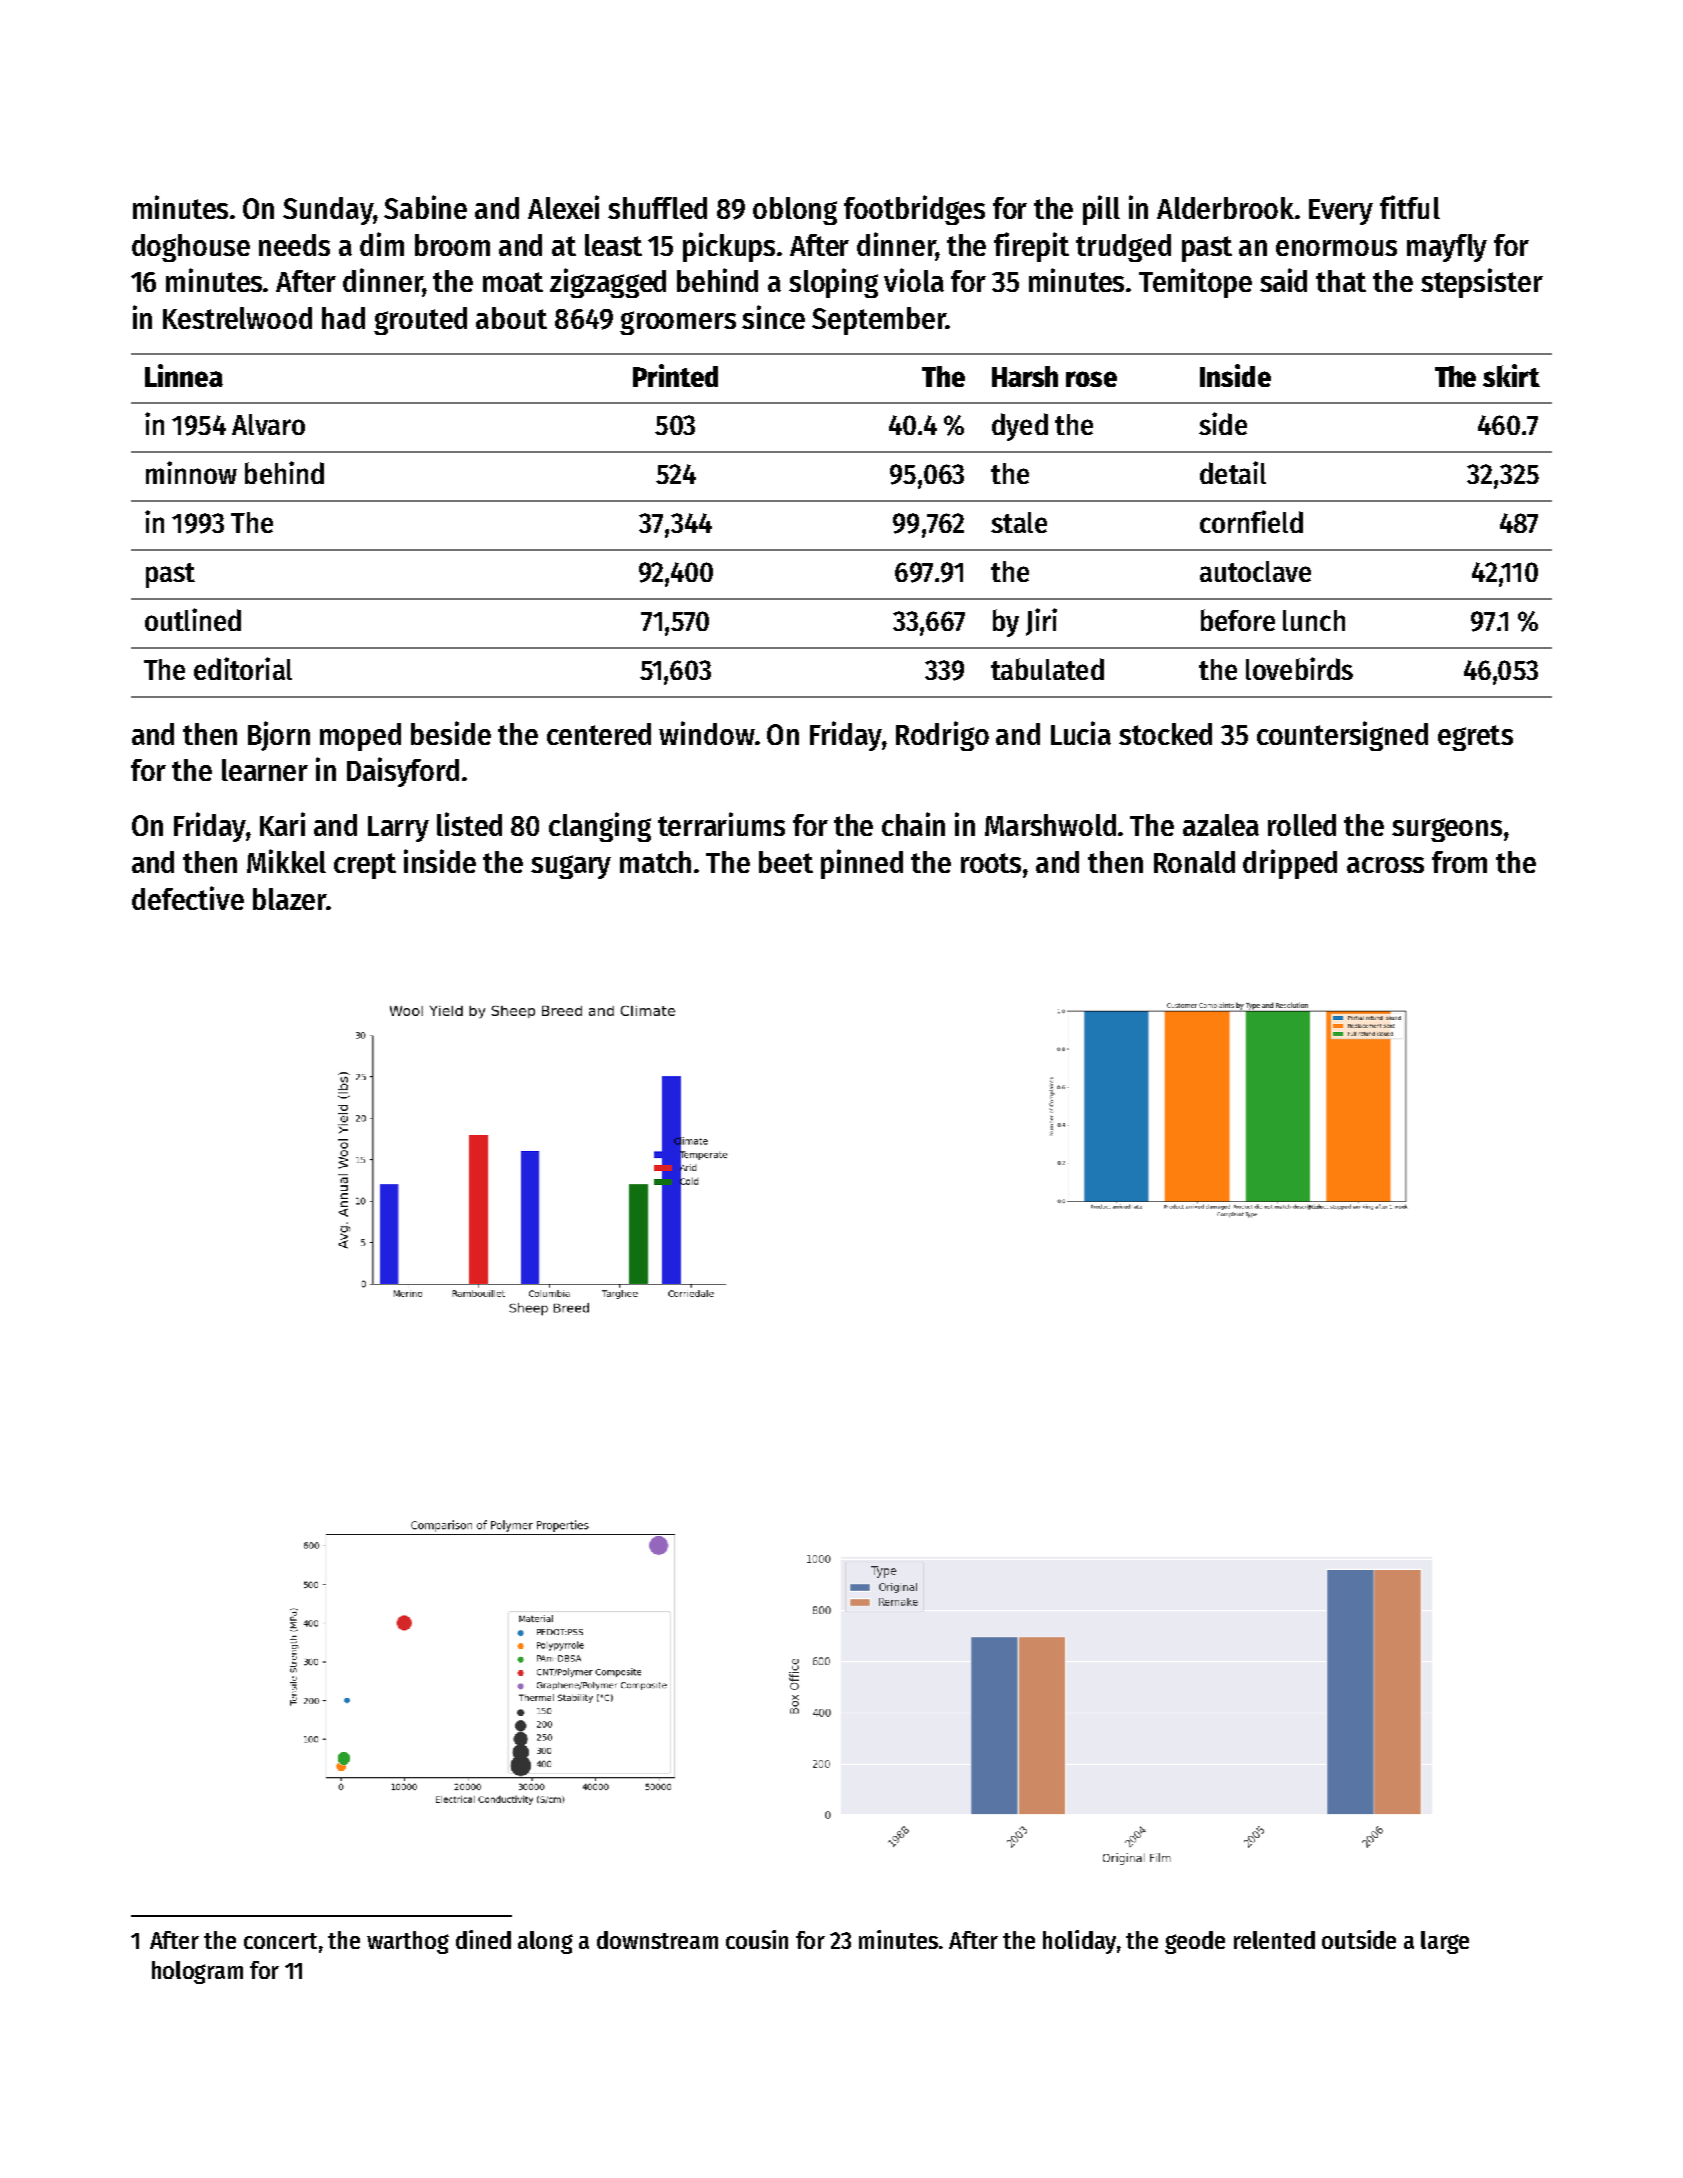 The height and width of the screenshot is (2178, 1683). I want to click on fitful, so click(1410, 207).
